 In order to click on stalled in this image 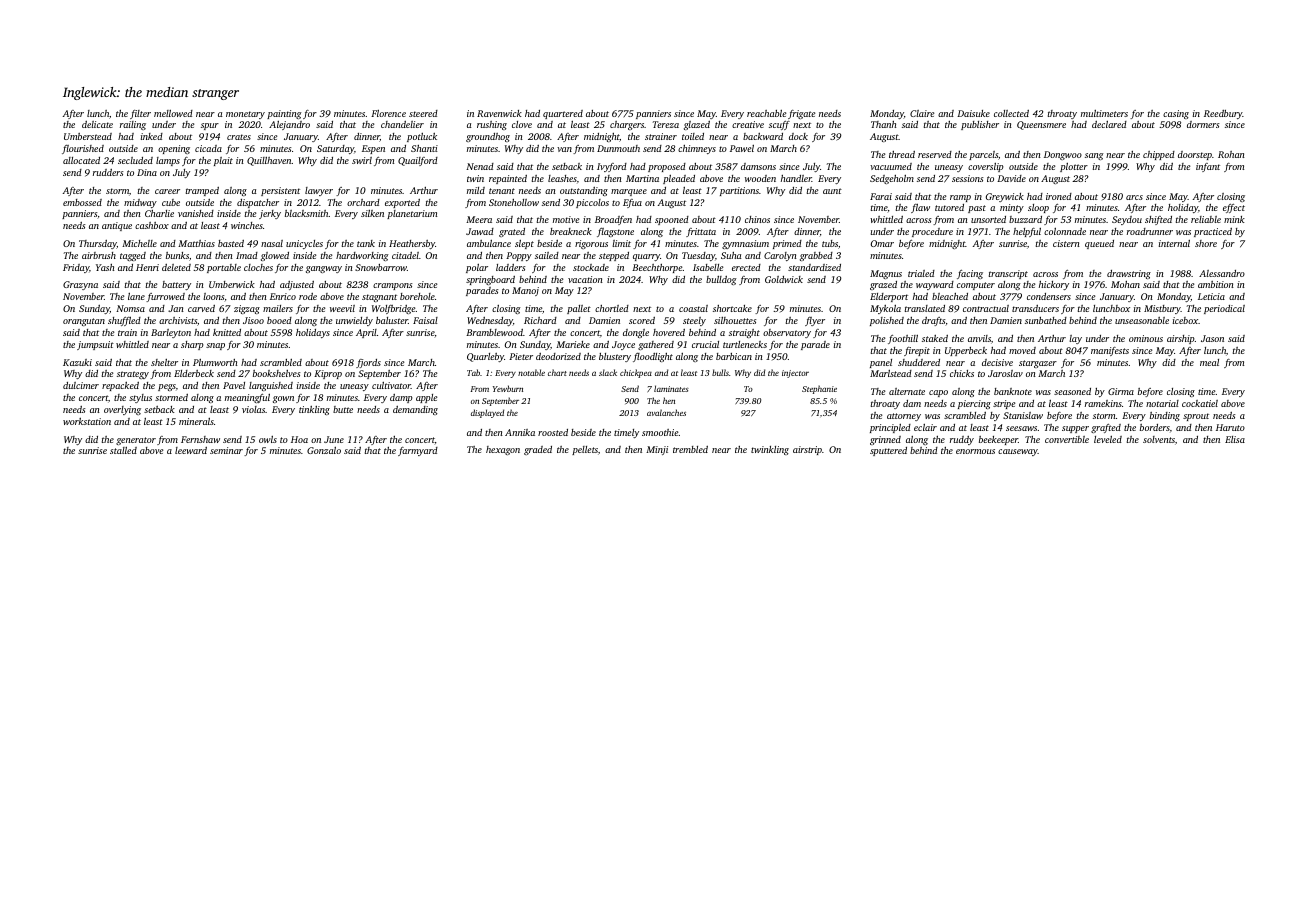, I will do `click(123, 450)`.
